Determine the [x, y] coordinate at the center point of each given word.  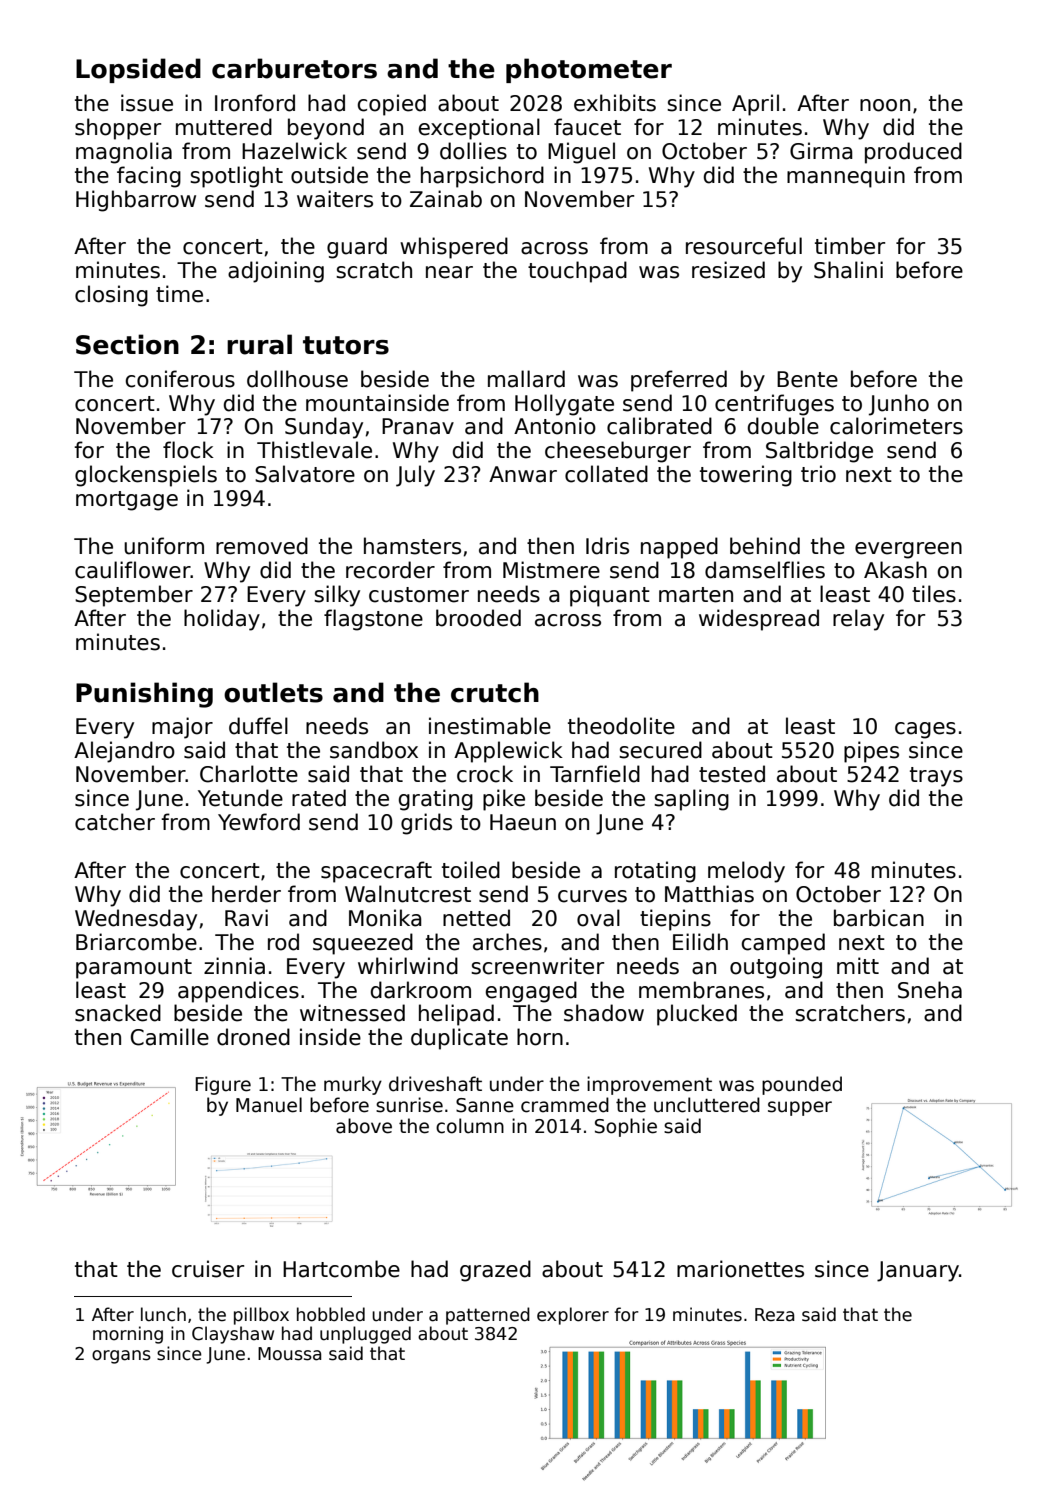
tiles [934, 594]
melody [746, 872]
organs [121, 1357]
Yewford [259, 822]
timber [850, 246]
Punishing [144, 695]
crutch [495, 692]
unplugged [365, 1335]
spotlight [236, 177]
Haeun [523, 822]
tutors [346, 345]
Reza [774, 1315]
